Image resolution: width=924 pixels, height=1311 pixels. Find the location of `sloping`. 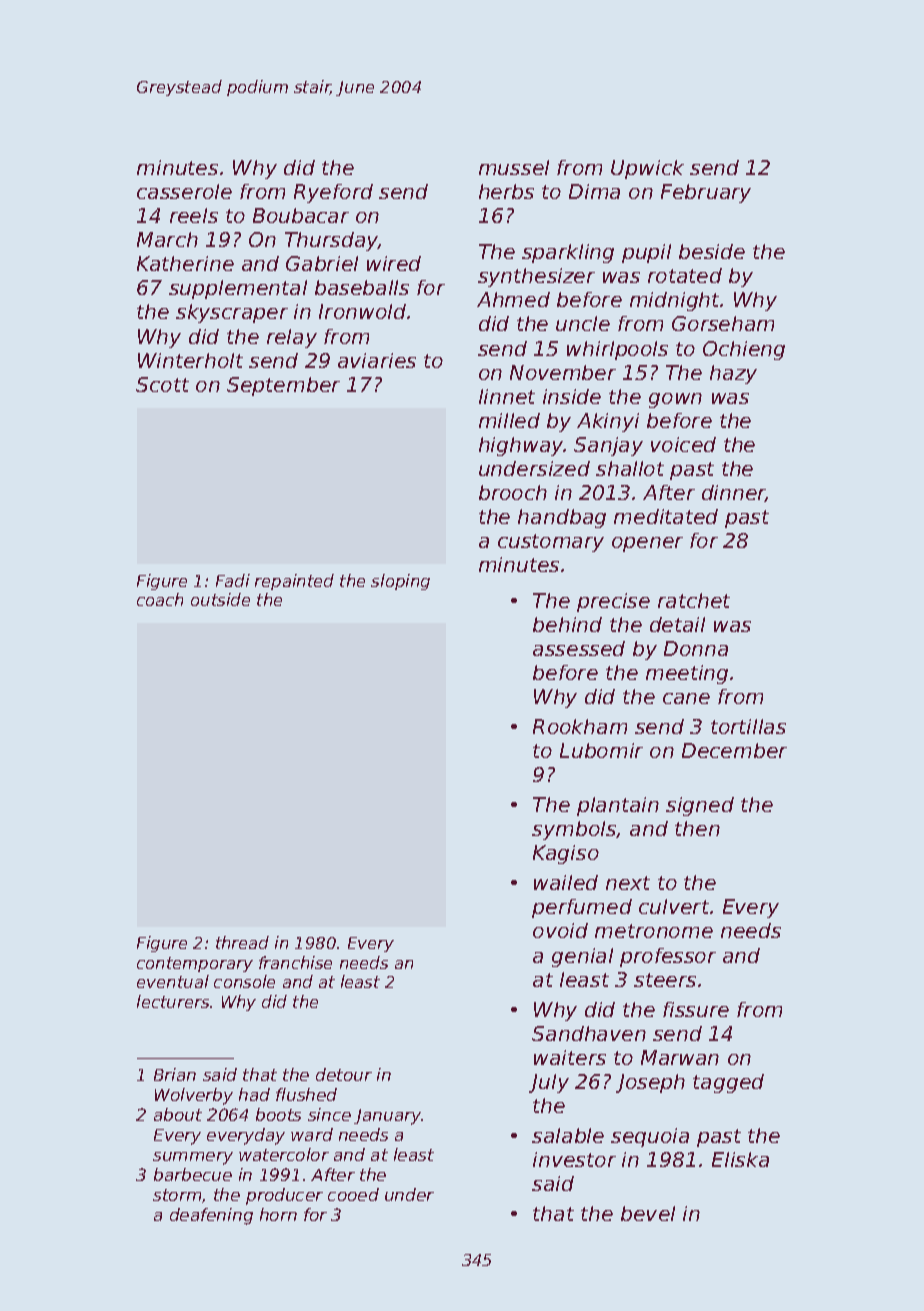

sloping is located at coordinates (400, 582).
